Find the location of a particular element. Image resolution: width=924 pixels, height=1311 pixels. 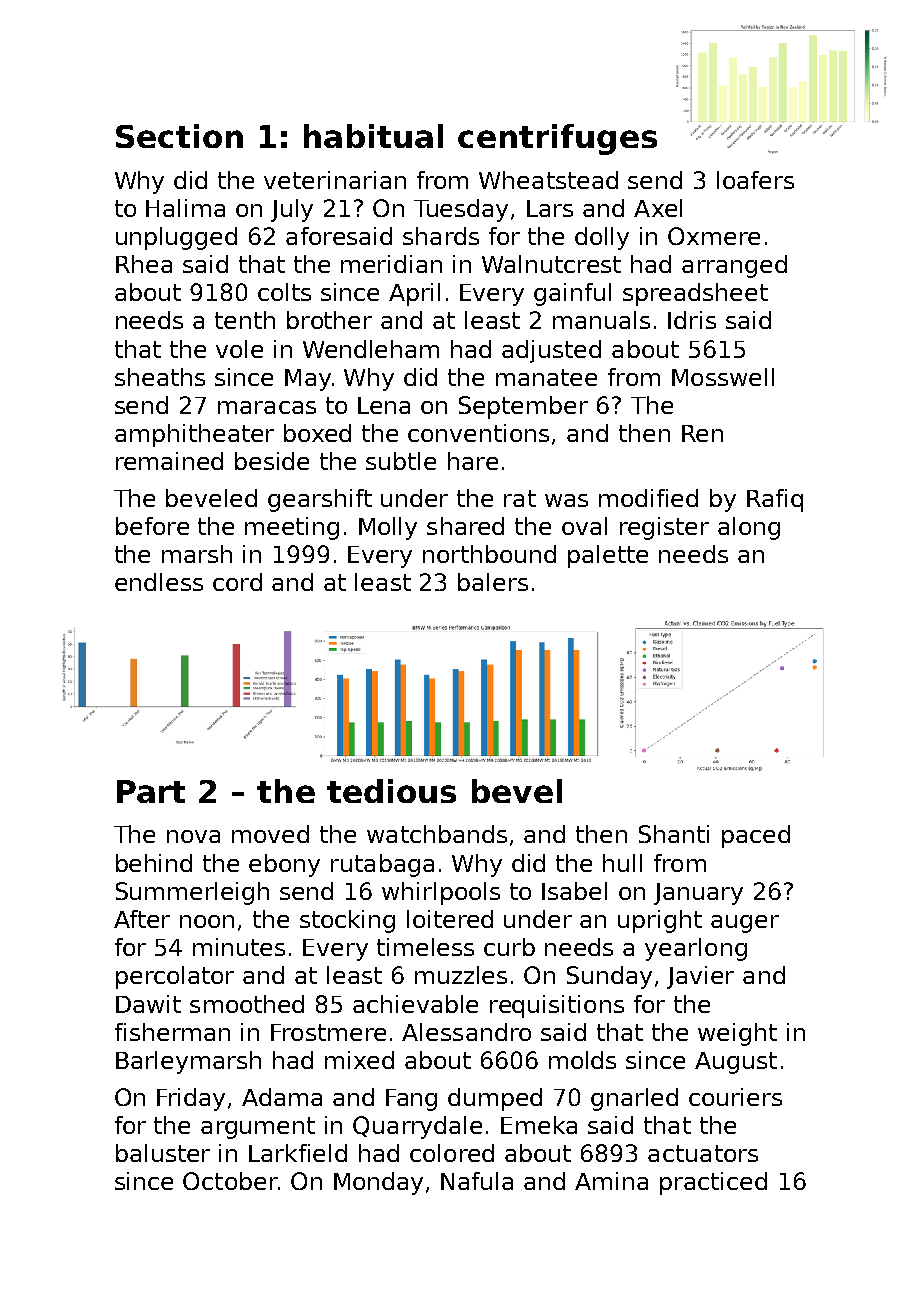

balers is located at coordinates (493, 582).
